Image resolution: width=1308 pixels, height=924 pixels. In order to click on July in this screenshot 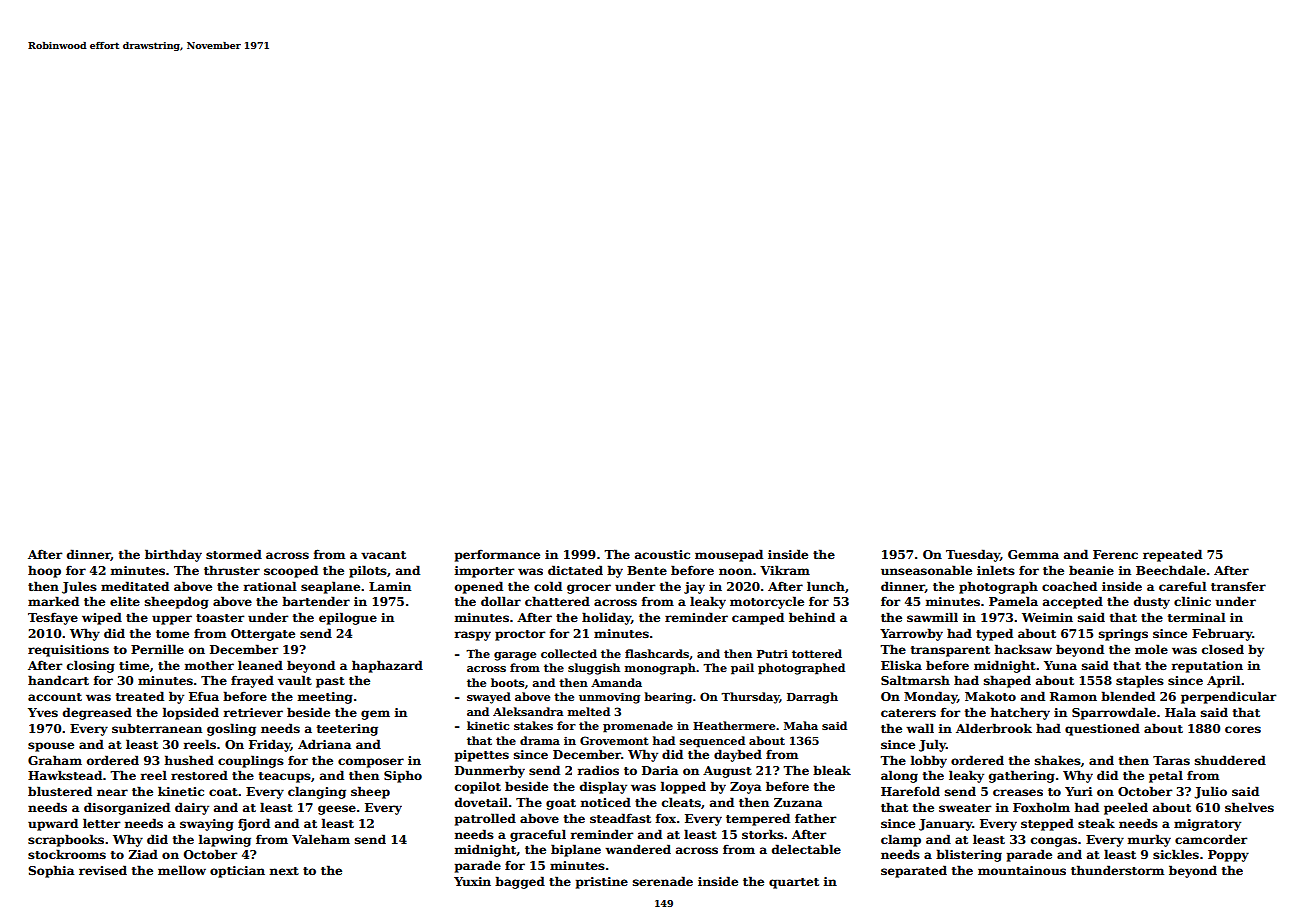, I will do `click(932, 745)`.
